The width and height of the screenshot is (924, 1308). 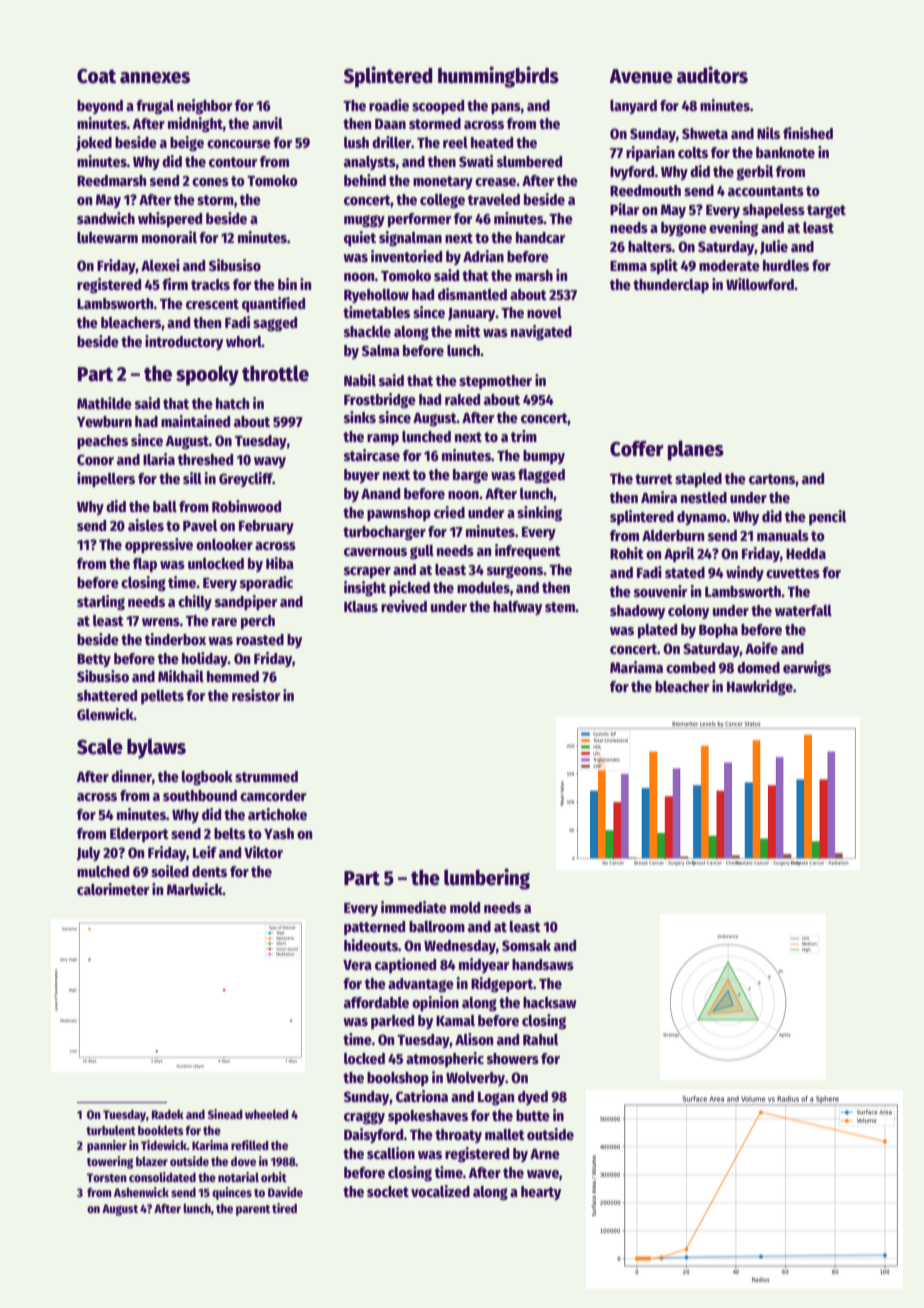 I want to click on Arne, so click(x=545, y=1154).
